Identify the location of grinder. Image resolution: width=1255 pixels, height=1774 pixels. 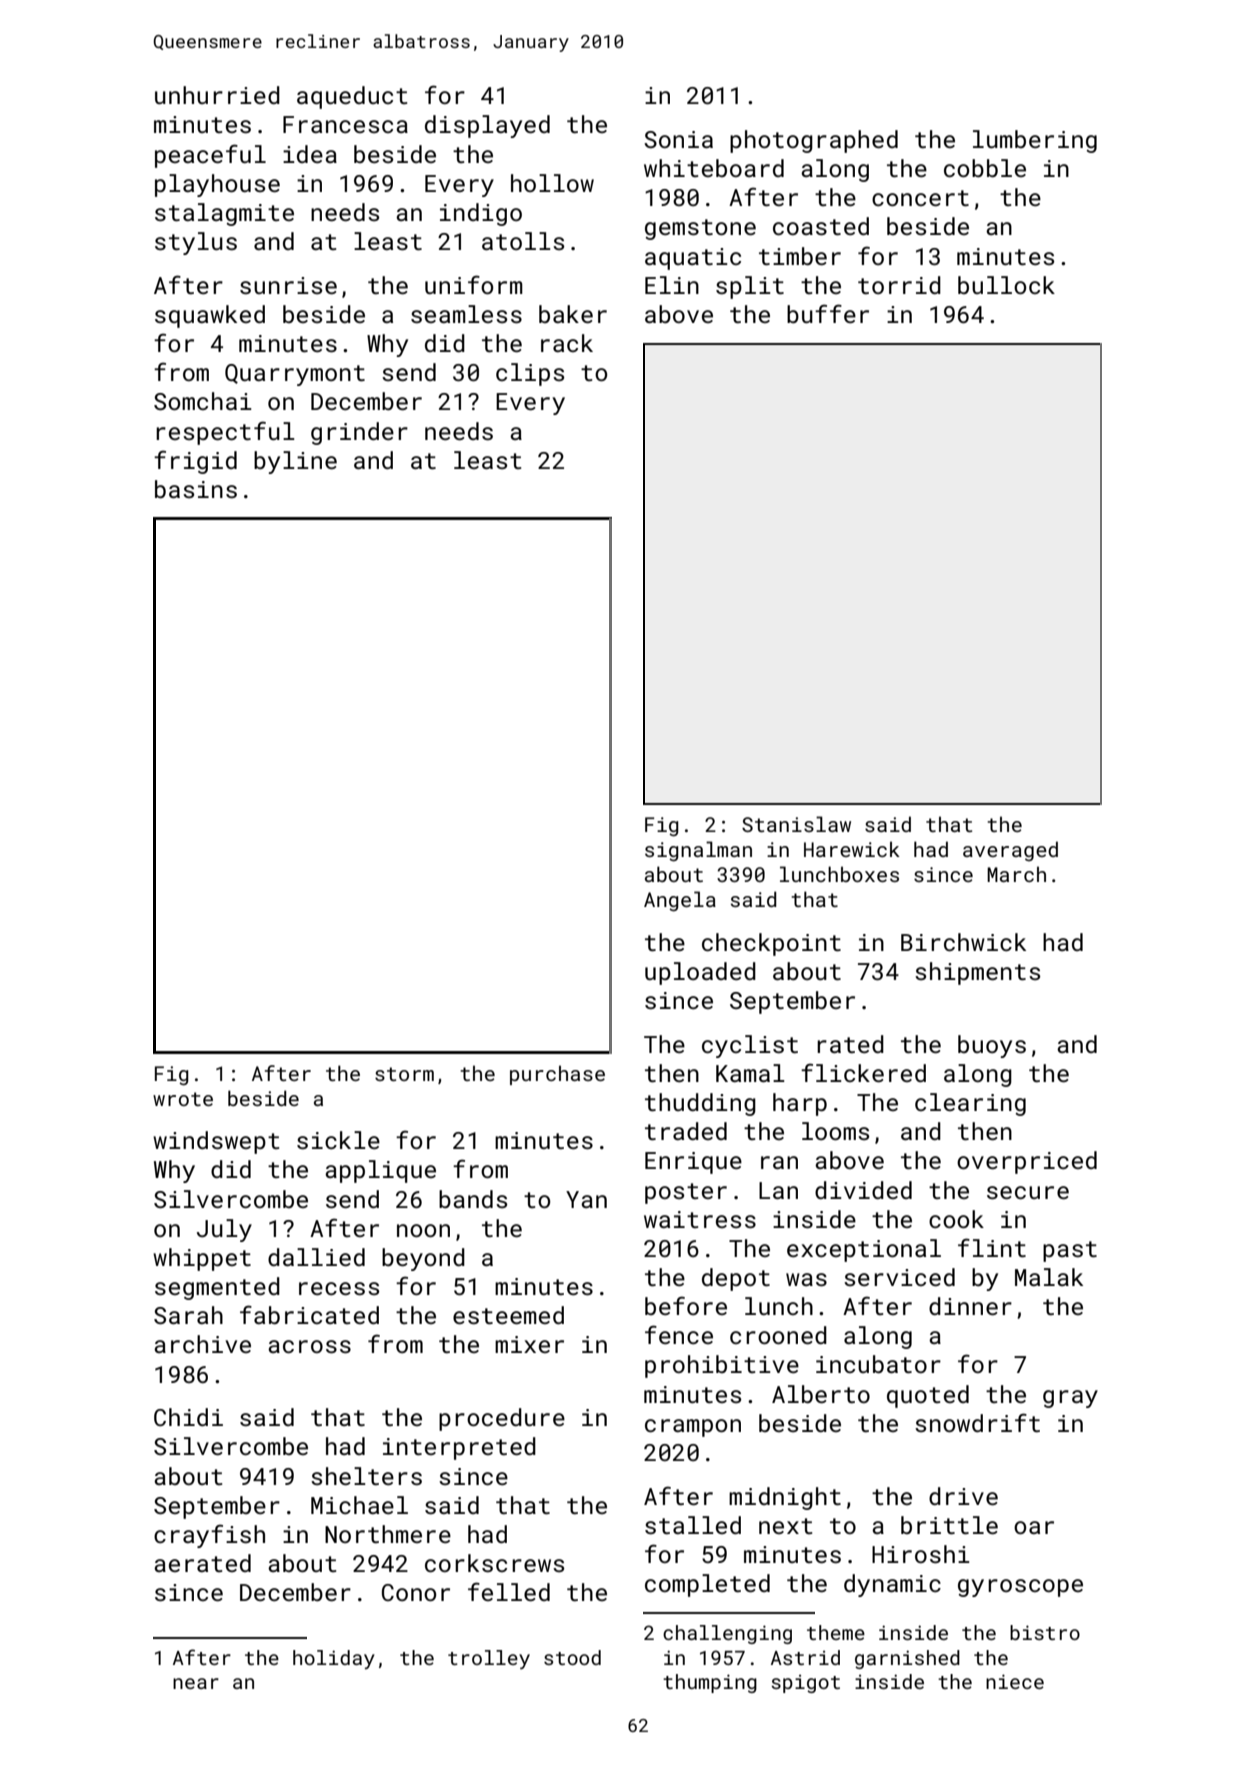
(359, 433).
